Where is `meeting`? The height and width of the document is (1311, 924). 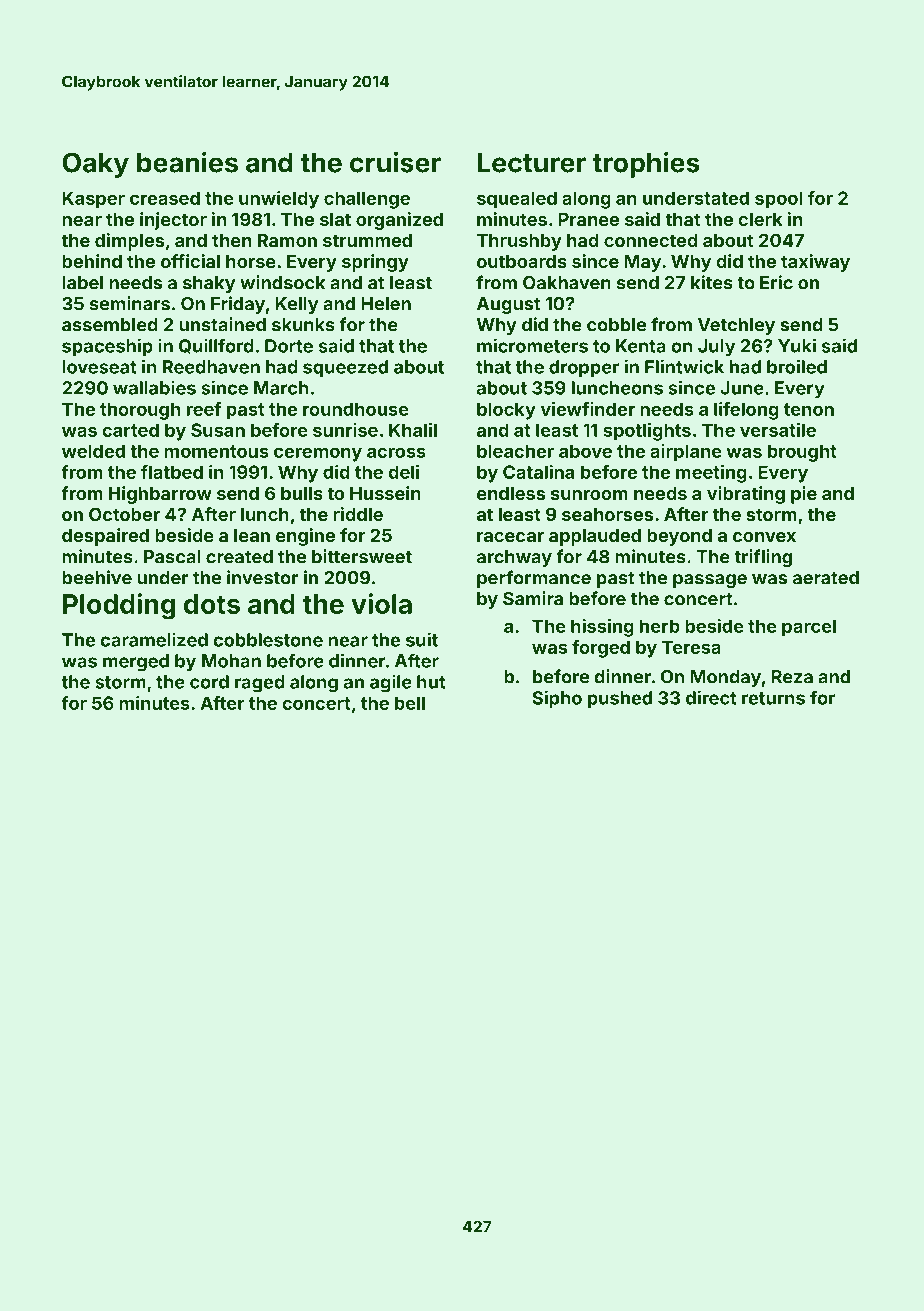 meeting is located at coordinates (711, 474).
